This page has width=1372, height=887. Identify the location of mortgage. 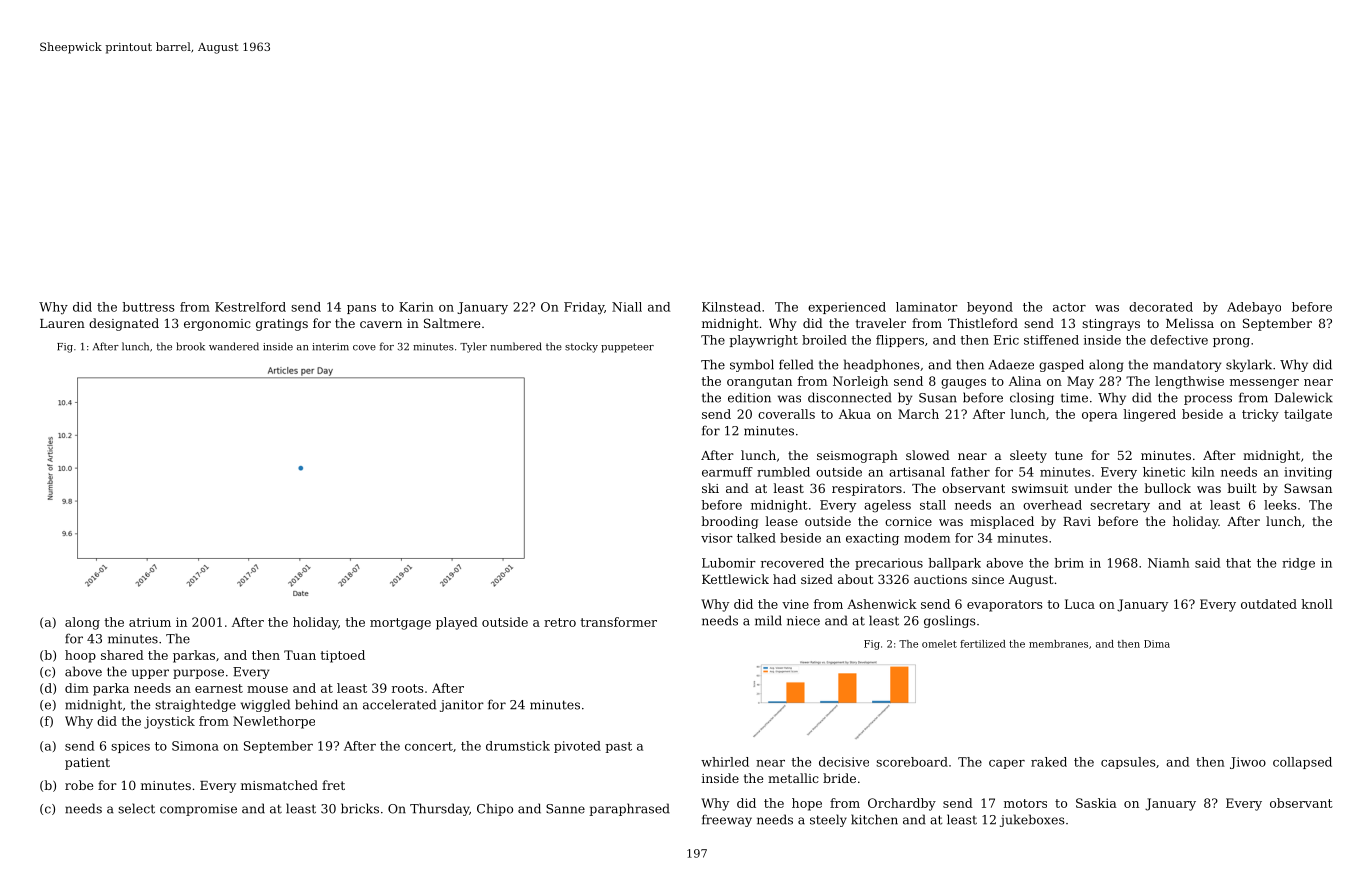
(400, 624).
